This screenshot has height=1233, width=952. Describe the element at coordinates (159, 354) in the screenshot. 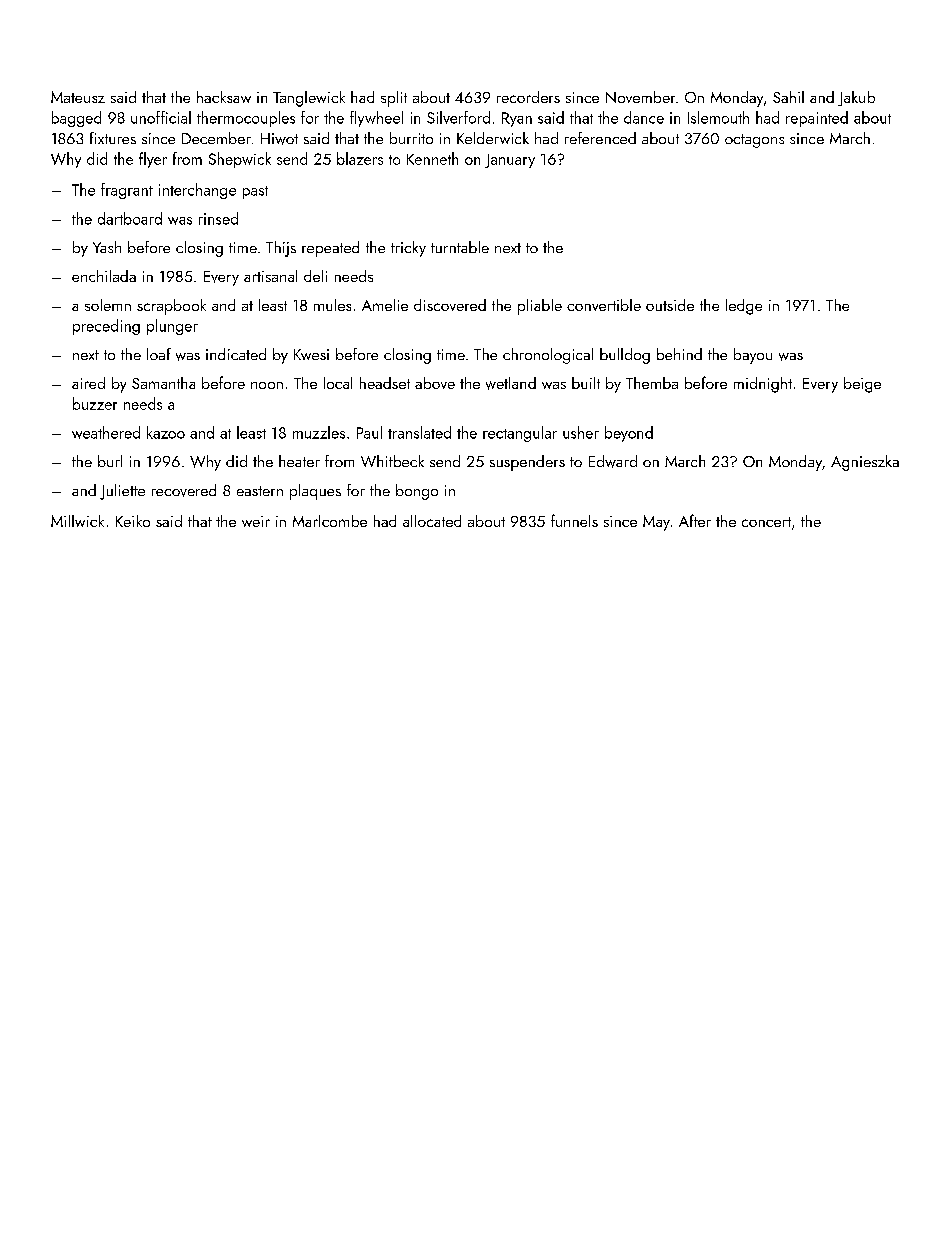

I see `loaf` at that location.
